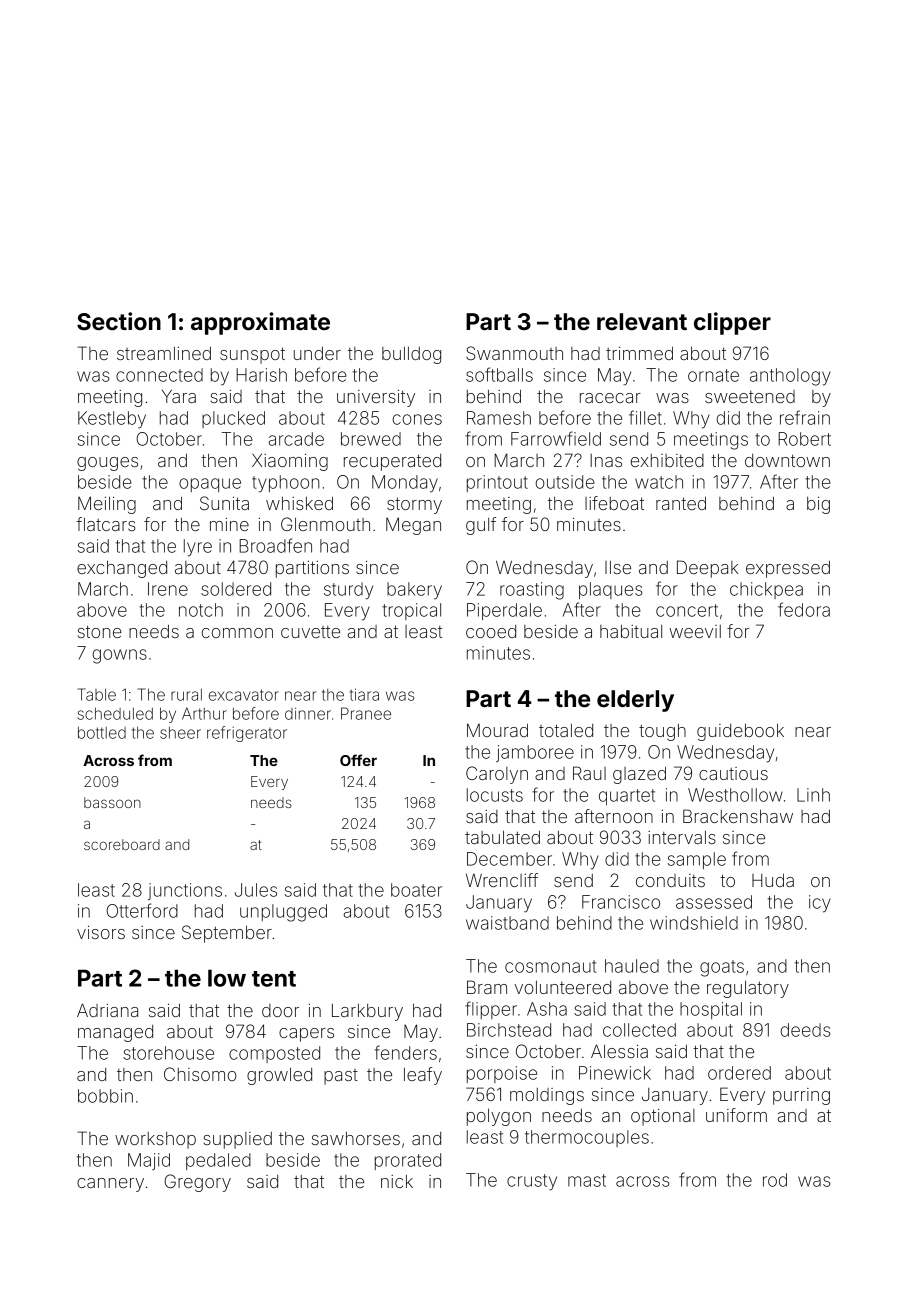  Describe the element at coordinates (499, 418) in the screenshot. I see `Ramesh` at that location.
